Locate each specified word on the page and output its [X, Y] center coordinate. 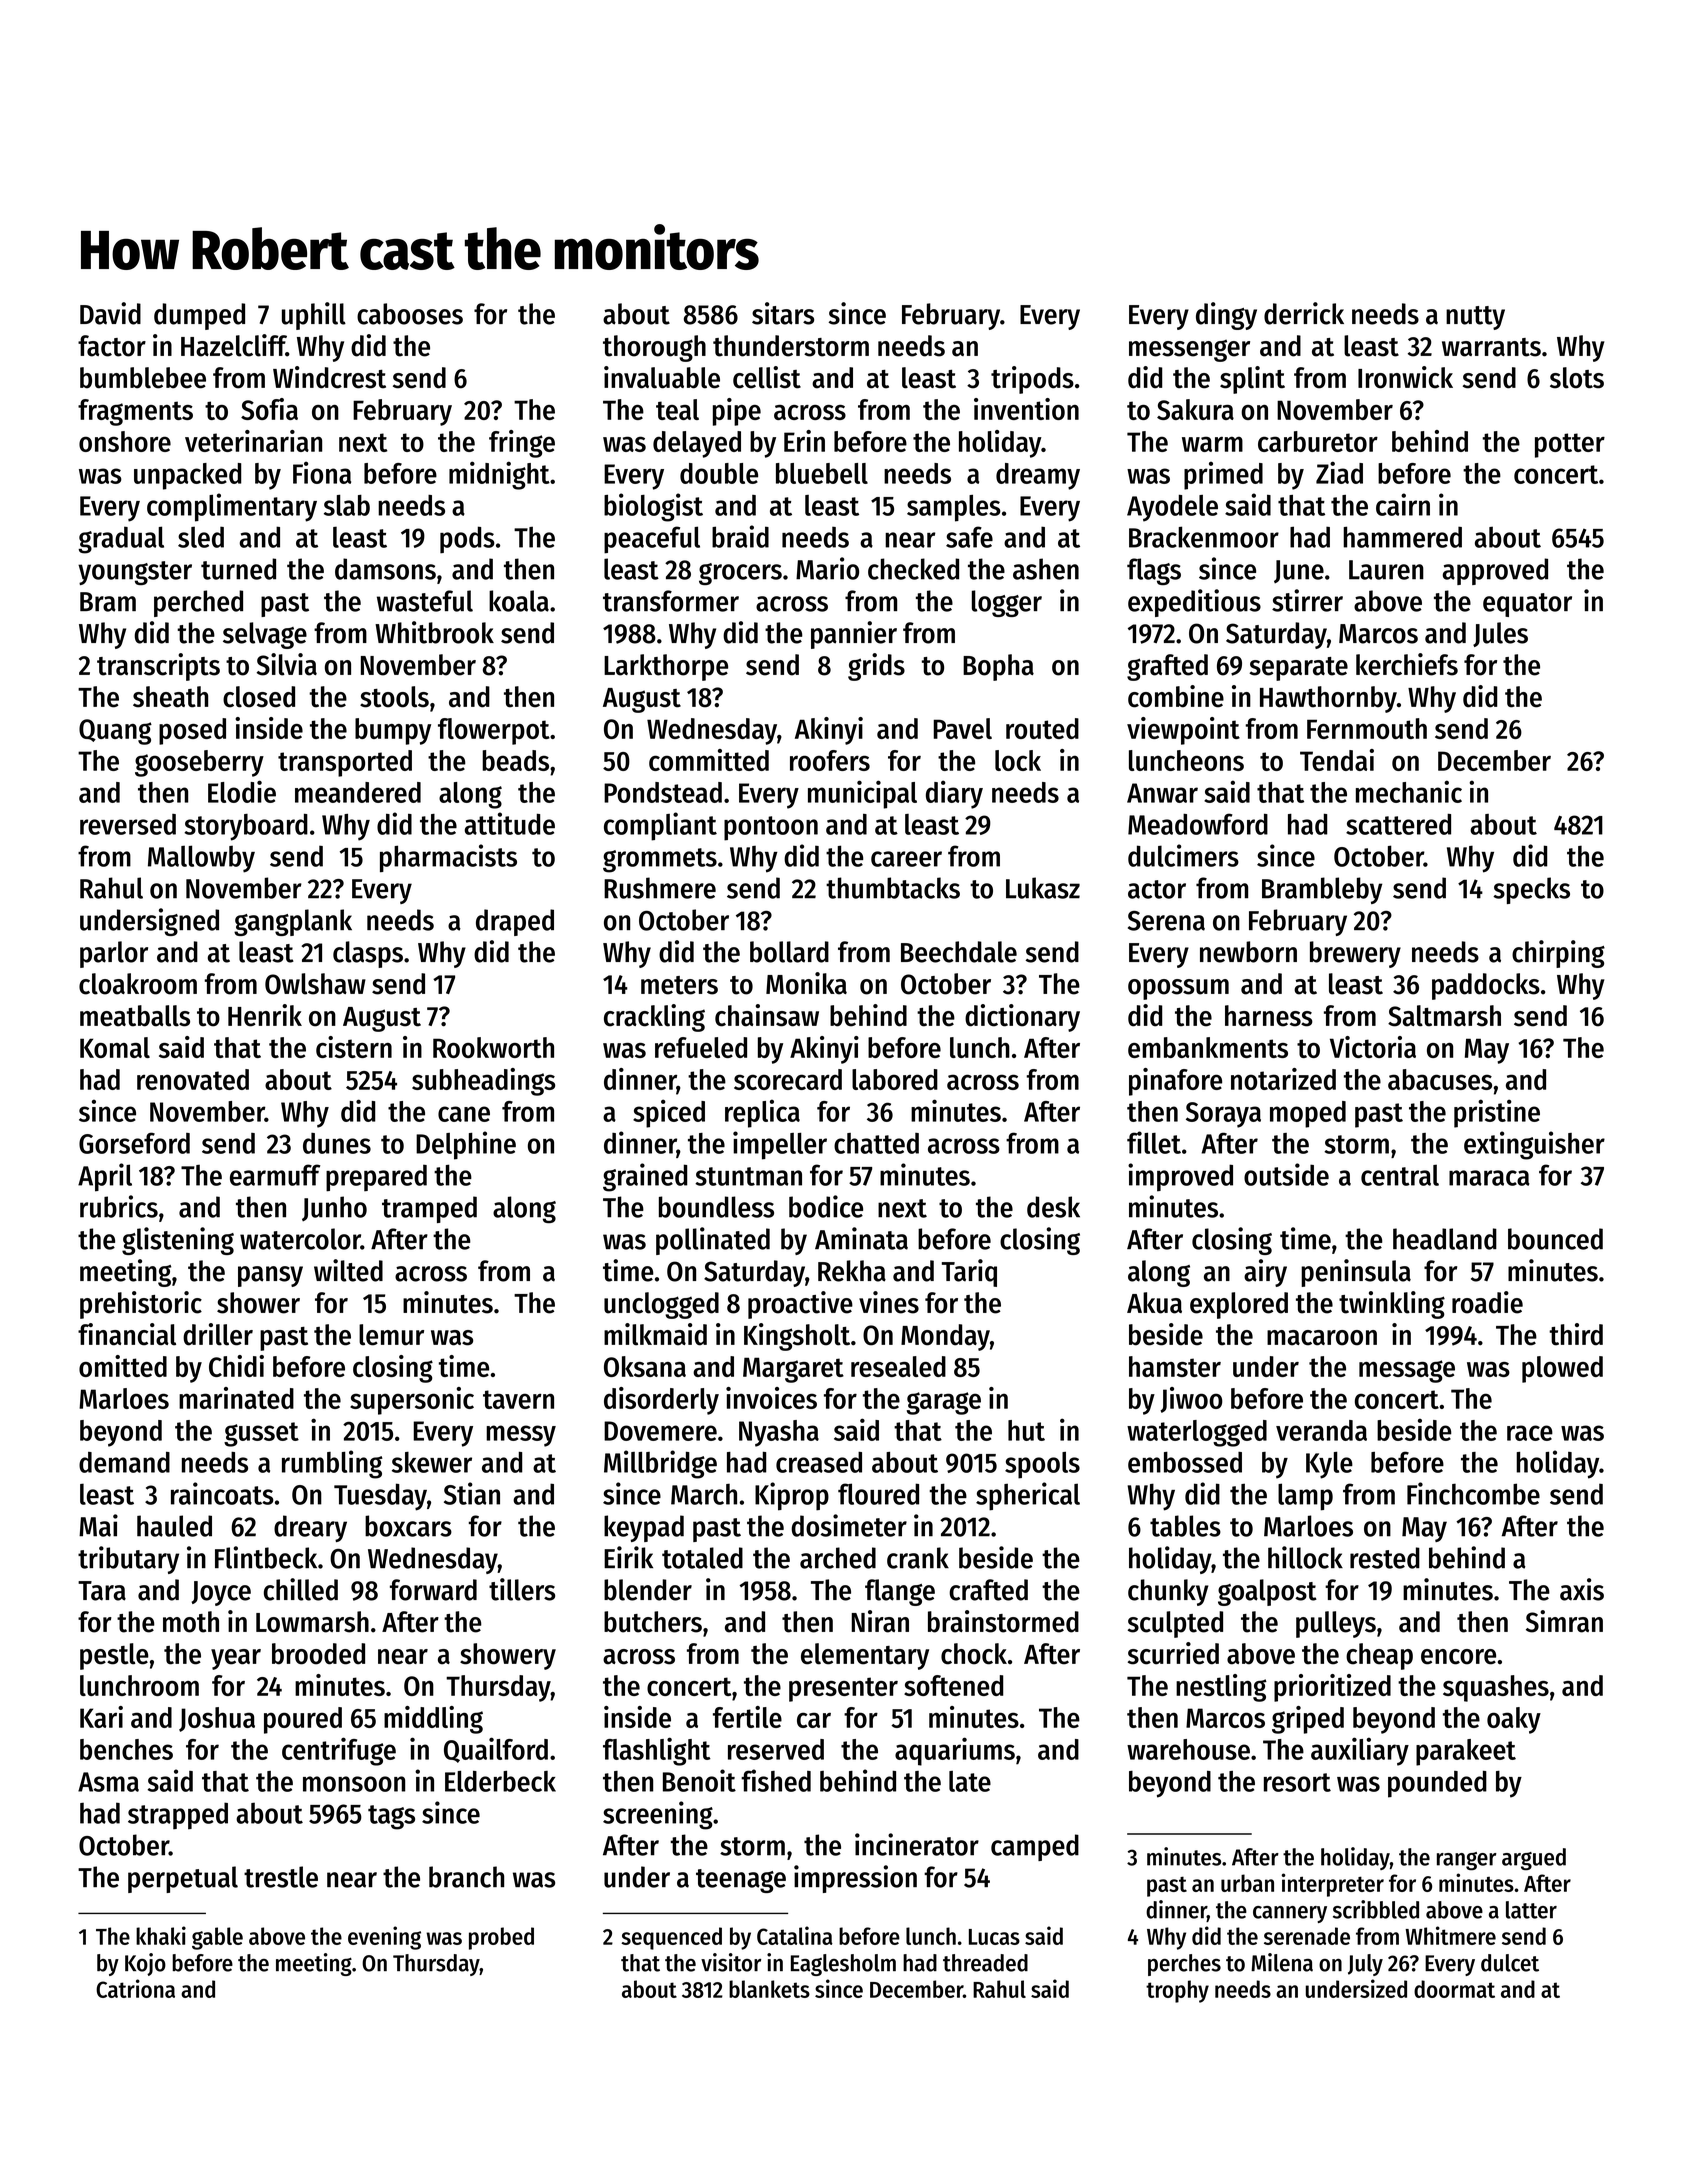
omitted [123, 1366]
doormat [1454, 1989]
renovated [193, 1079]
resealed [898, 1366]
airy [1265, 1273]
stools [394, 697]
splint [1252, 380]
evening [384, 1938]
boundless [716, 1207]
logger [1007, 603]
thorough [654, 348]
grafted [1167, 667]
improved [1180, 1177]
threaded [985, 1963]
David [110, 313]
